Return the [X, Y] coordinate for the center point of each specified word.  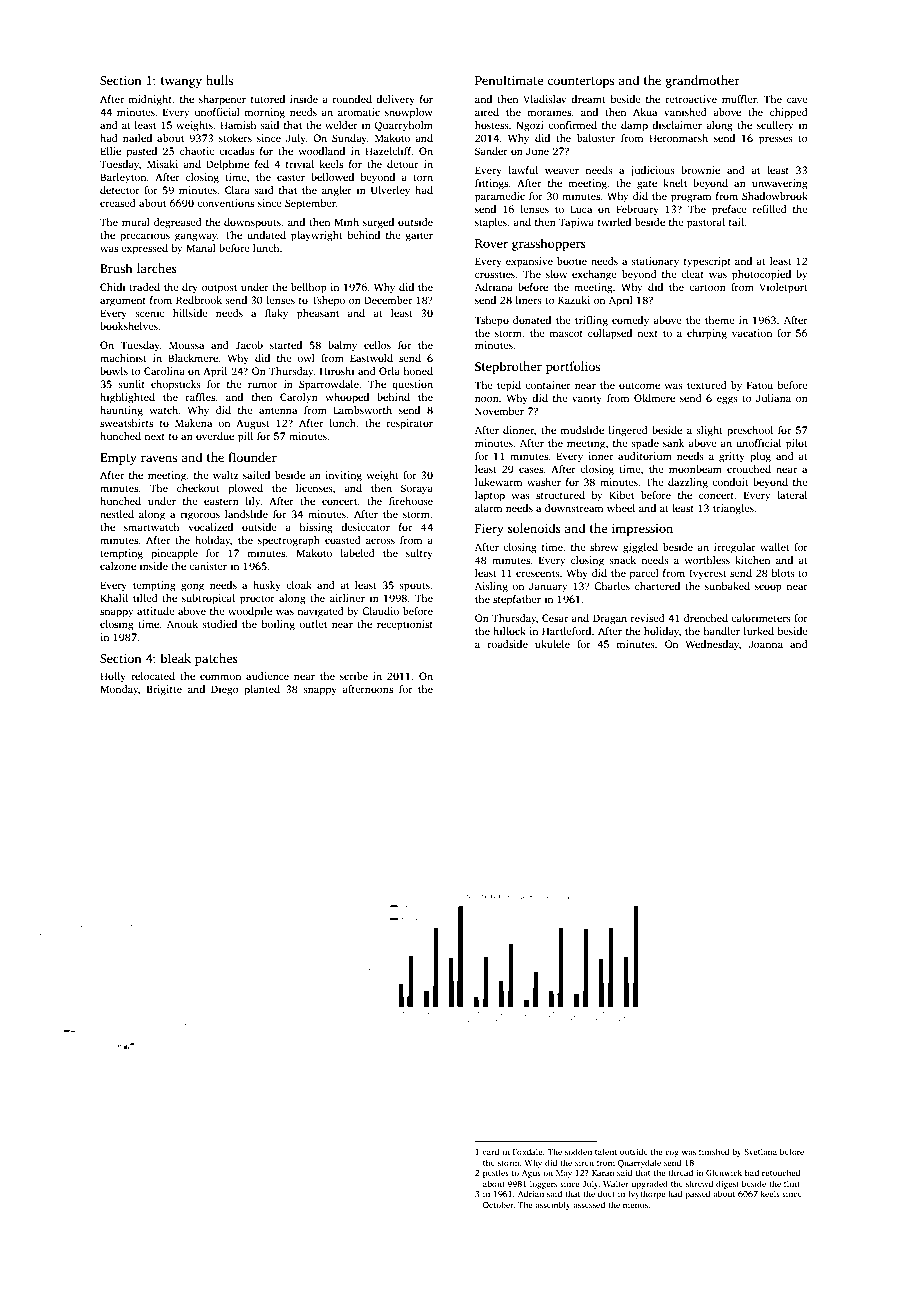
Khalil [114, 598]
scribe [354, 676]
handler [721, 631]
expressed [144, 249]
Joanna [766, 644]
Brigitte [164, 690]
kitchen [752, 560]
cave [797, 100]
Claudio [380, 611]
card [491, 1151]
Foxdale [528, 1151]
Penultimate [509, 80]
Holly [113, 677]
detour [403, 164]
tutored [268, 99]
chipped [789, 113]
